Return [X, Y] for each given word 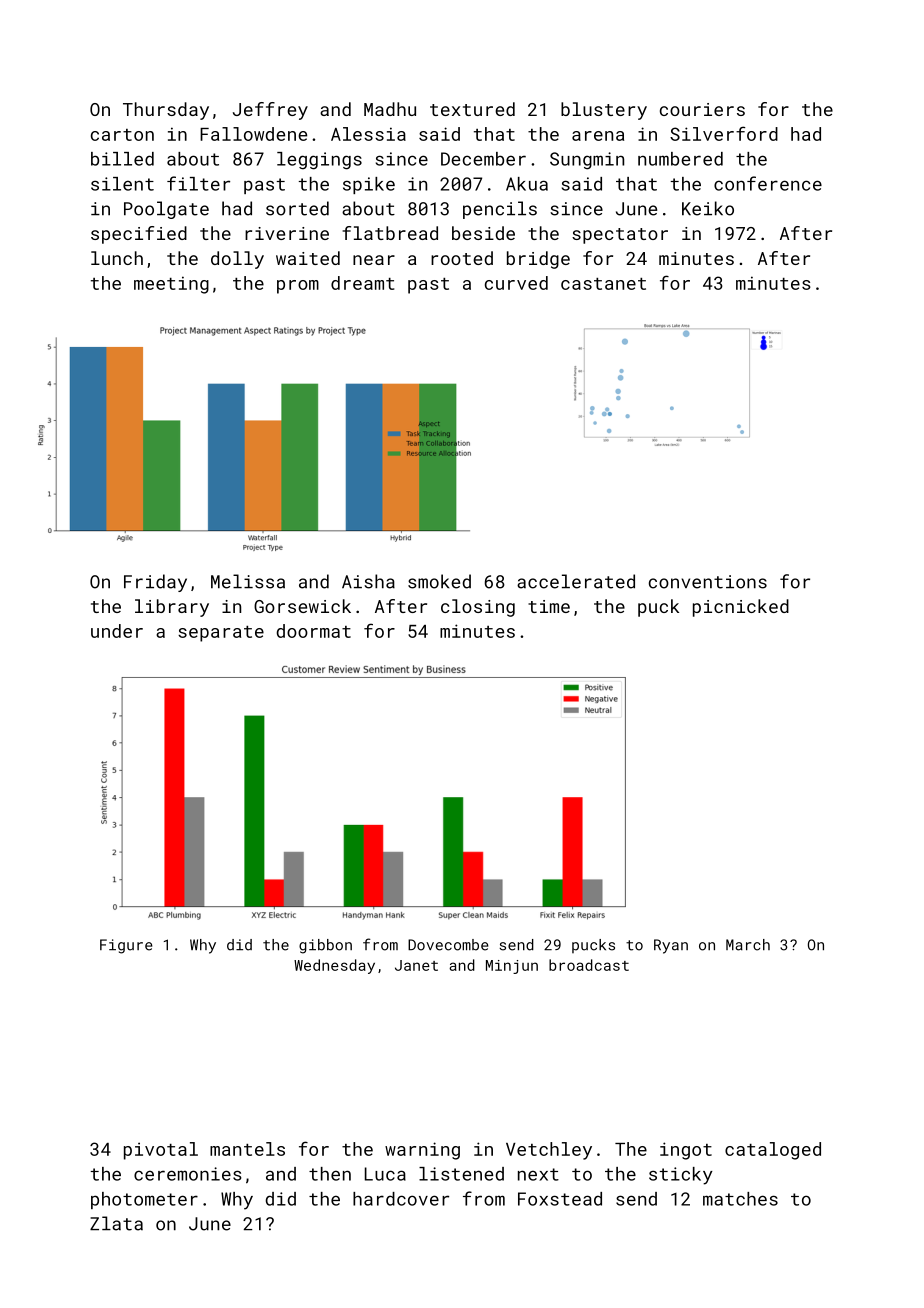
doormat [314, 631]
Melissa [248, 581]
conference [768, 183]
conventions [708, 582]
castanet [603, 284]
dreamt [362, 283]
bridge [538, 260]
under [117, 631]
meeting [171, 285]
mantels [247, 1149]
